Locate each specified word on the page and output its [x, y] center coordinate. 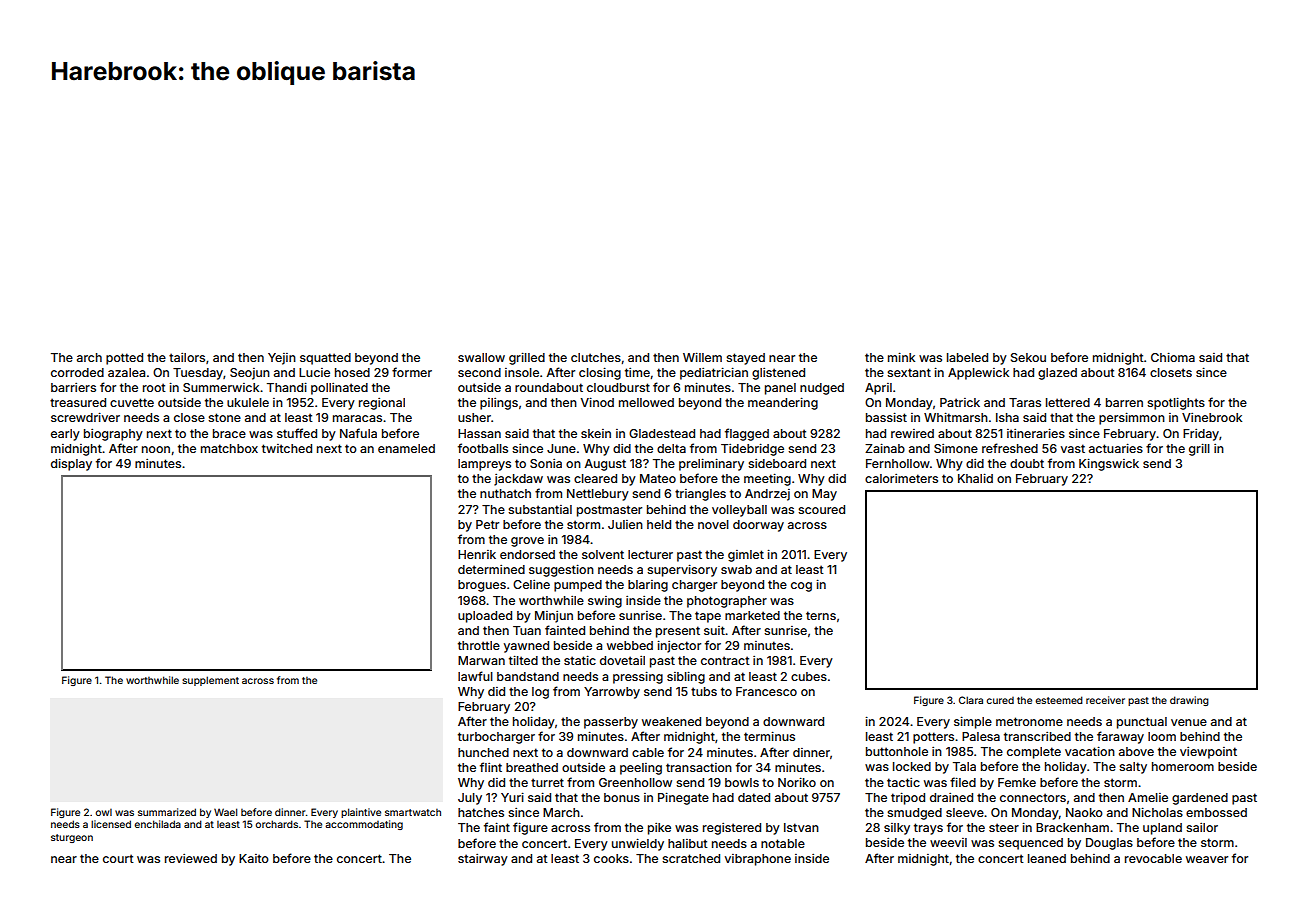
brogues [482, 586]
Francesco [766, 691]
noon [156, 449]
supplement [210, 681]
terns [821, 615]
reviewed [191, 858]
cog [801, 587]
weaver [1207, 859]
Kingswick [1109, 464]
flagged [747, 434]
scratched [691, 858]
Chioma [1173, 357]
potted [124, 359]
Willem [702, 357]
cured [1000, 700]
